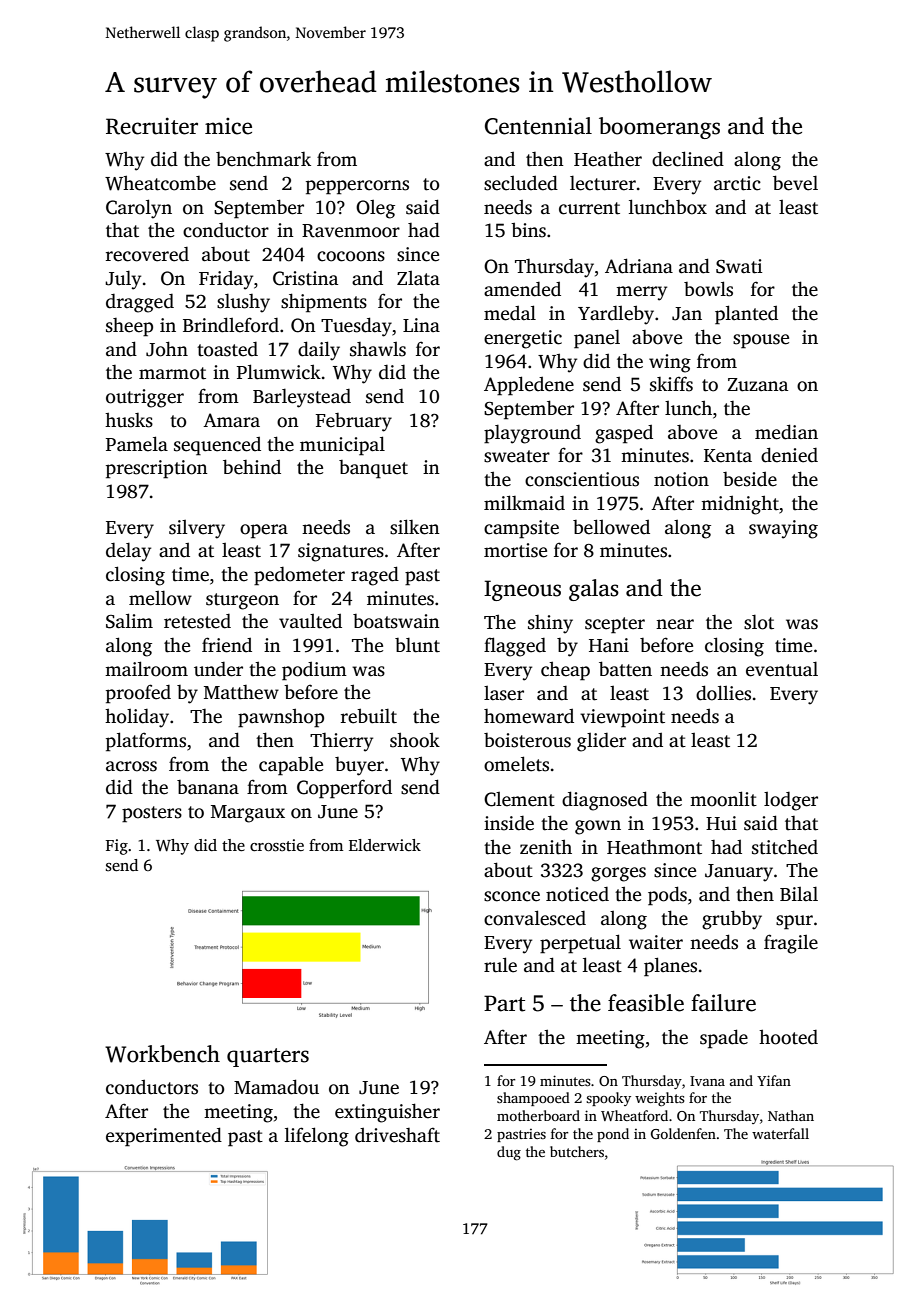 This document has height=1311, width=924. What do you see at coordinates (723, 799) in the document?
I see `moonlit` at bounding box center [723, 799].
